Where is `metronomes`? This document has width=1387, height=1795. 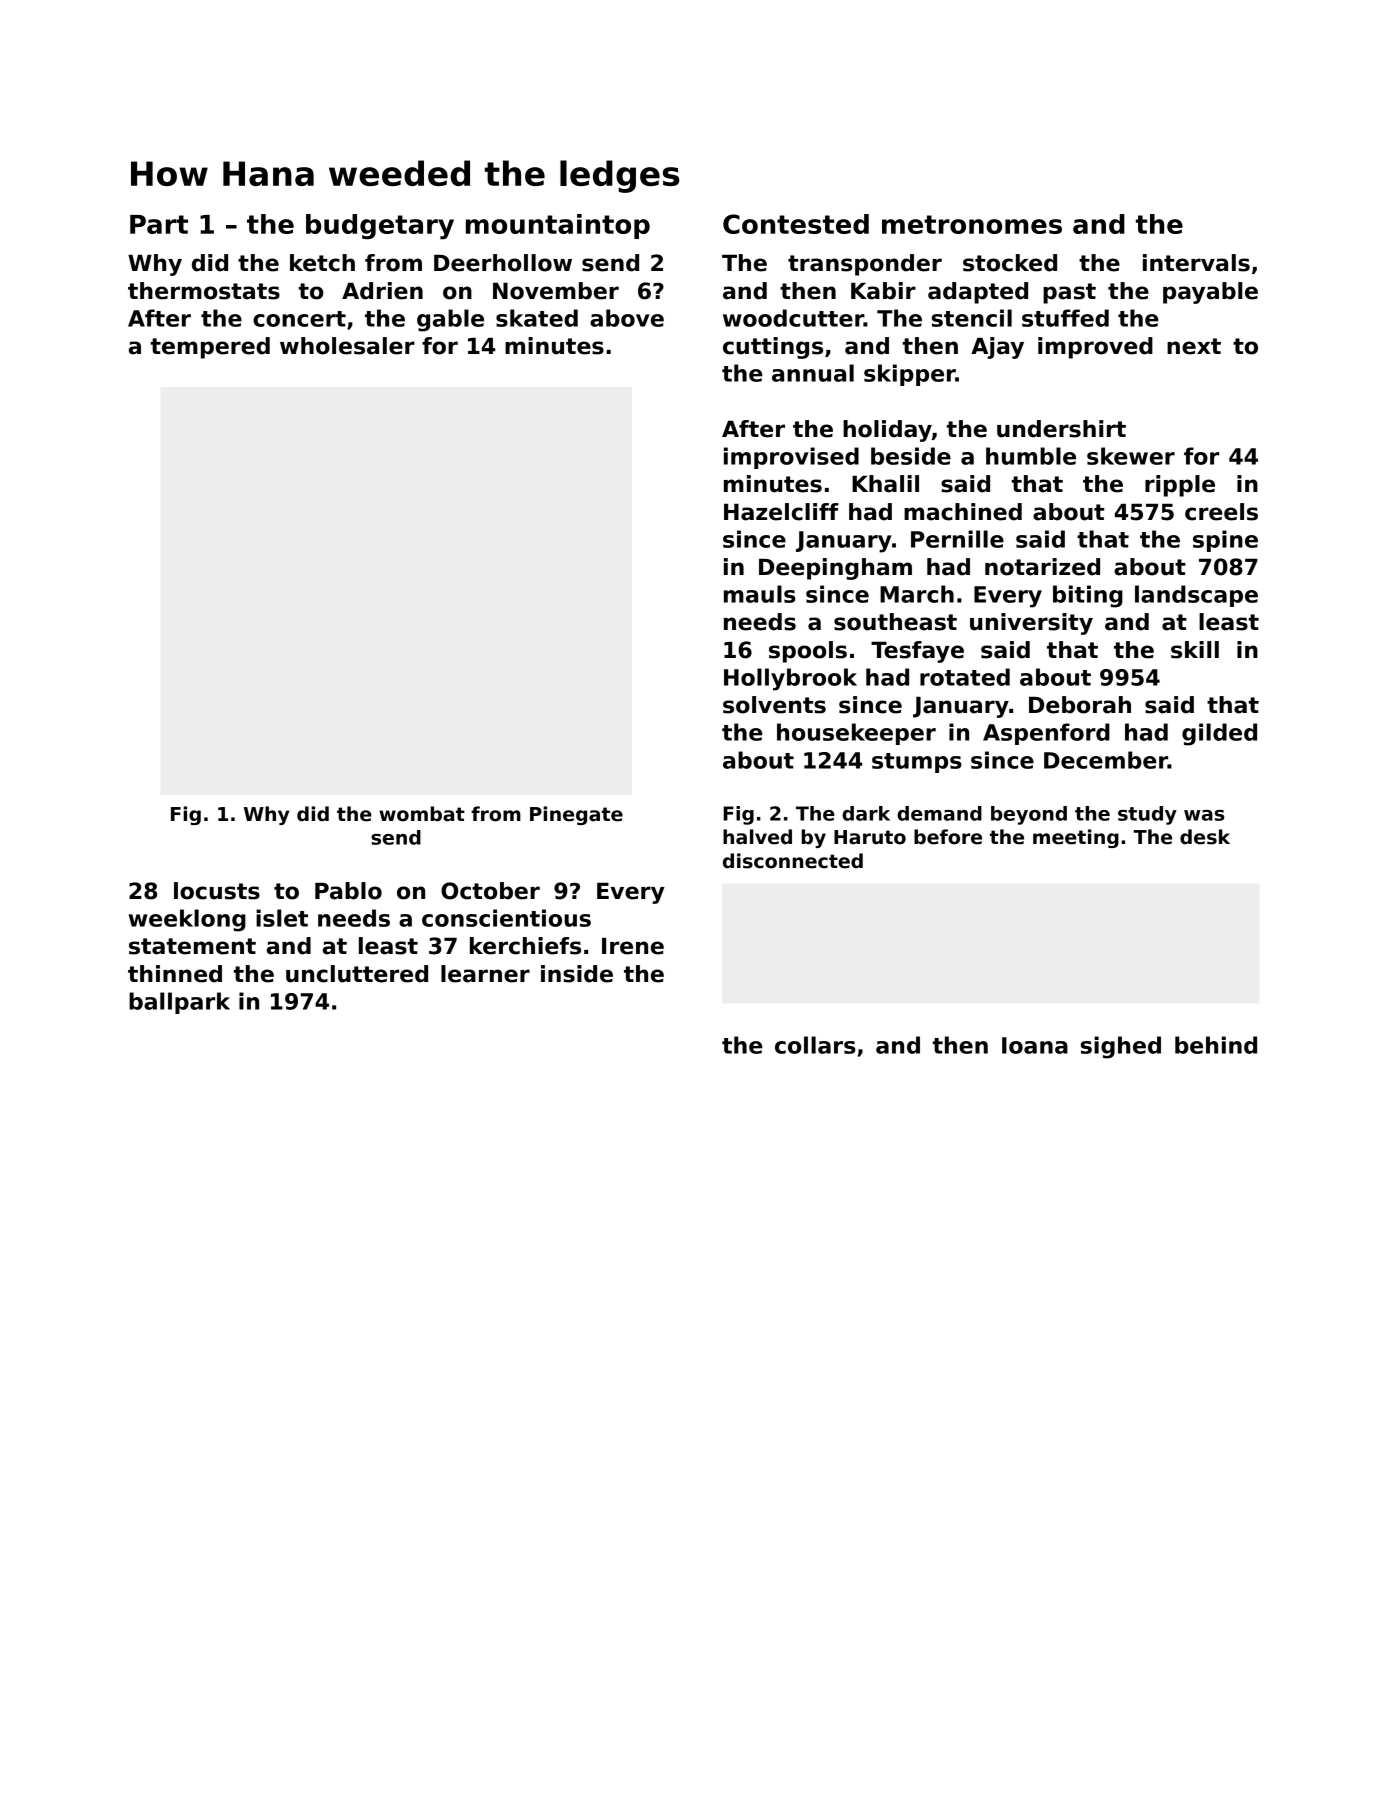 metronomes is located at coordinates (972, 224).
